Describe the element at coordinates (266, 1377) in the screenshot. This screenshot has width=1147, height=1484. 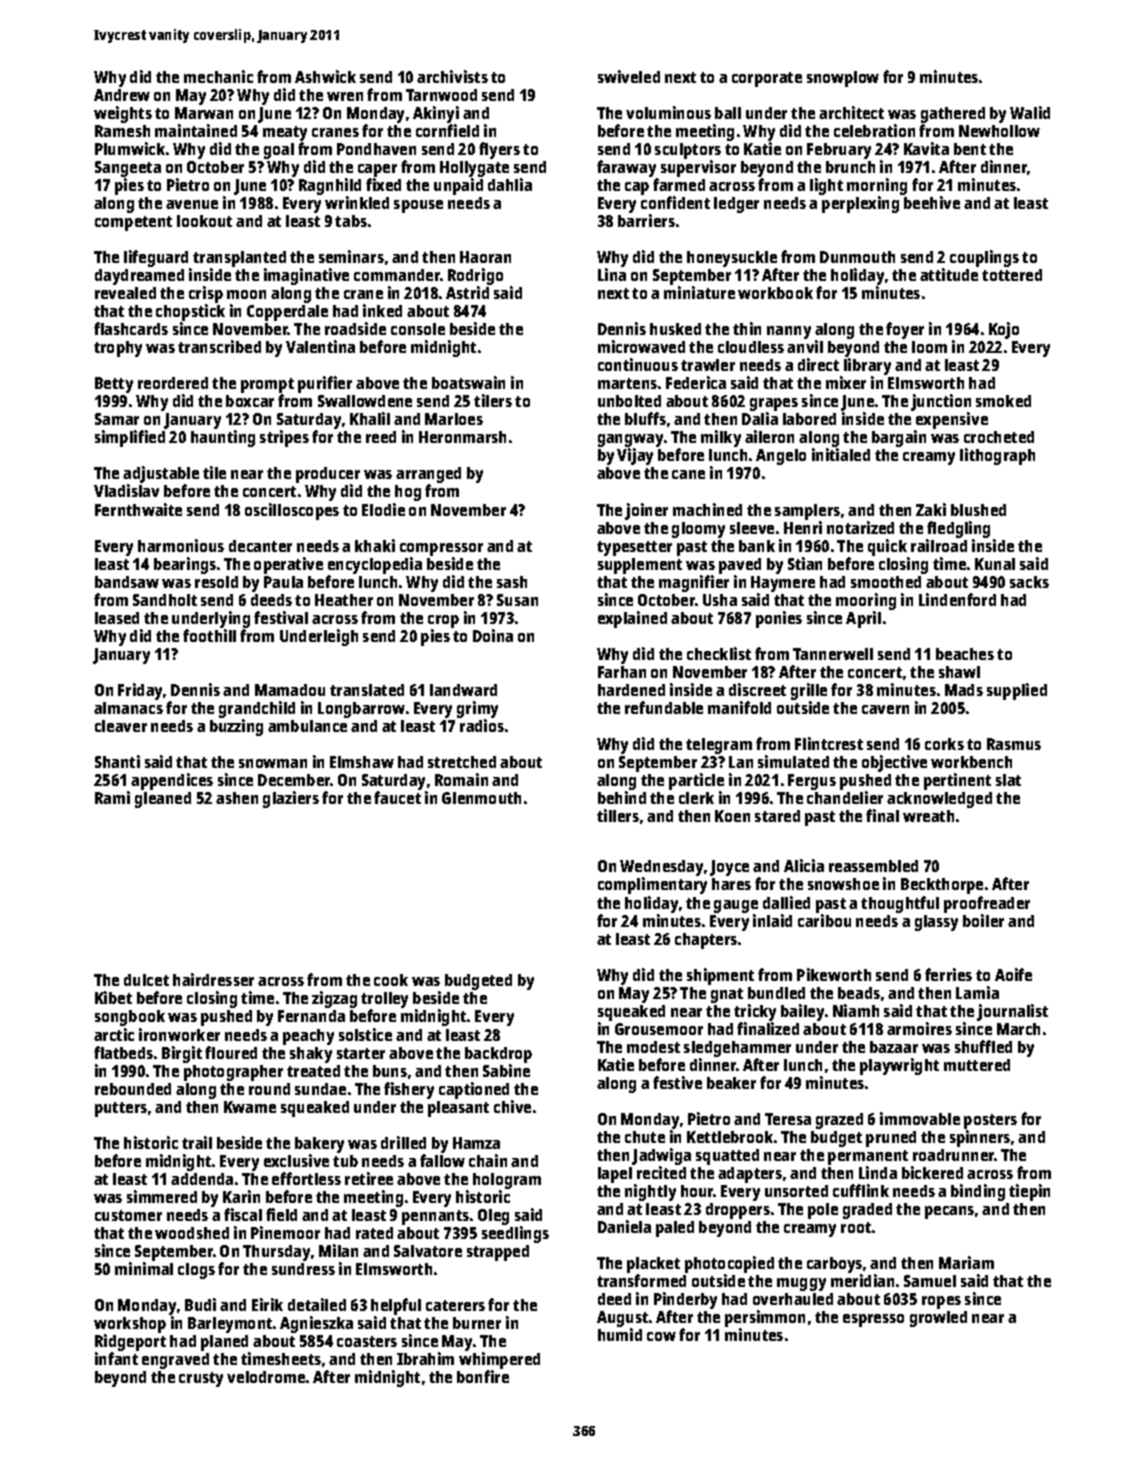
I see `velodrome` at that location.
